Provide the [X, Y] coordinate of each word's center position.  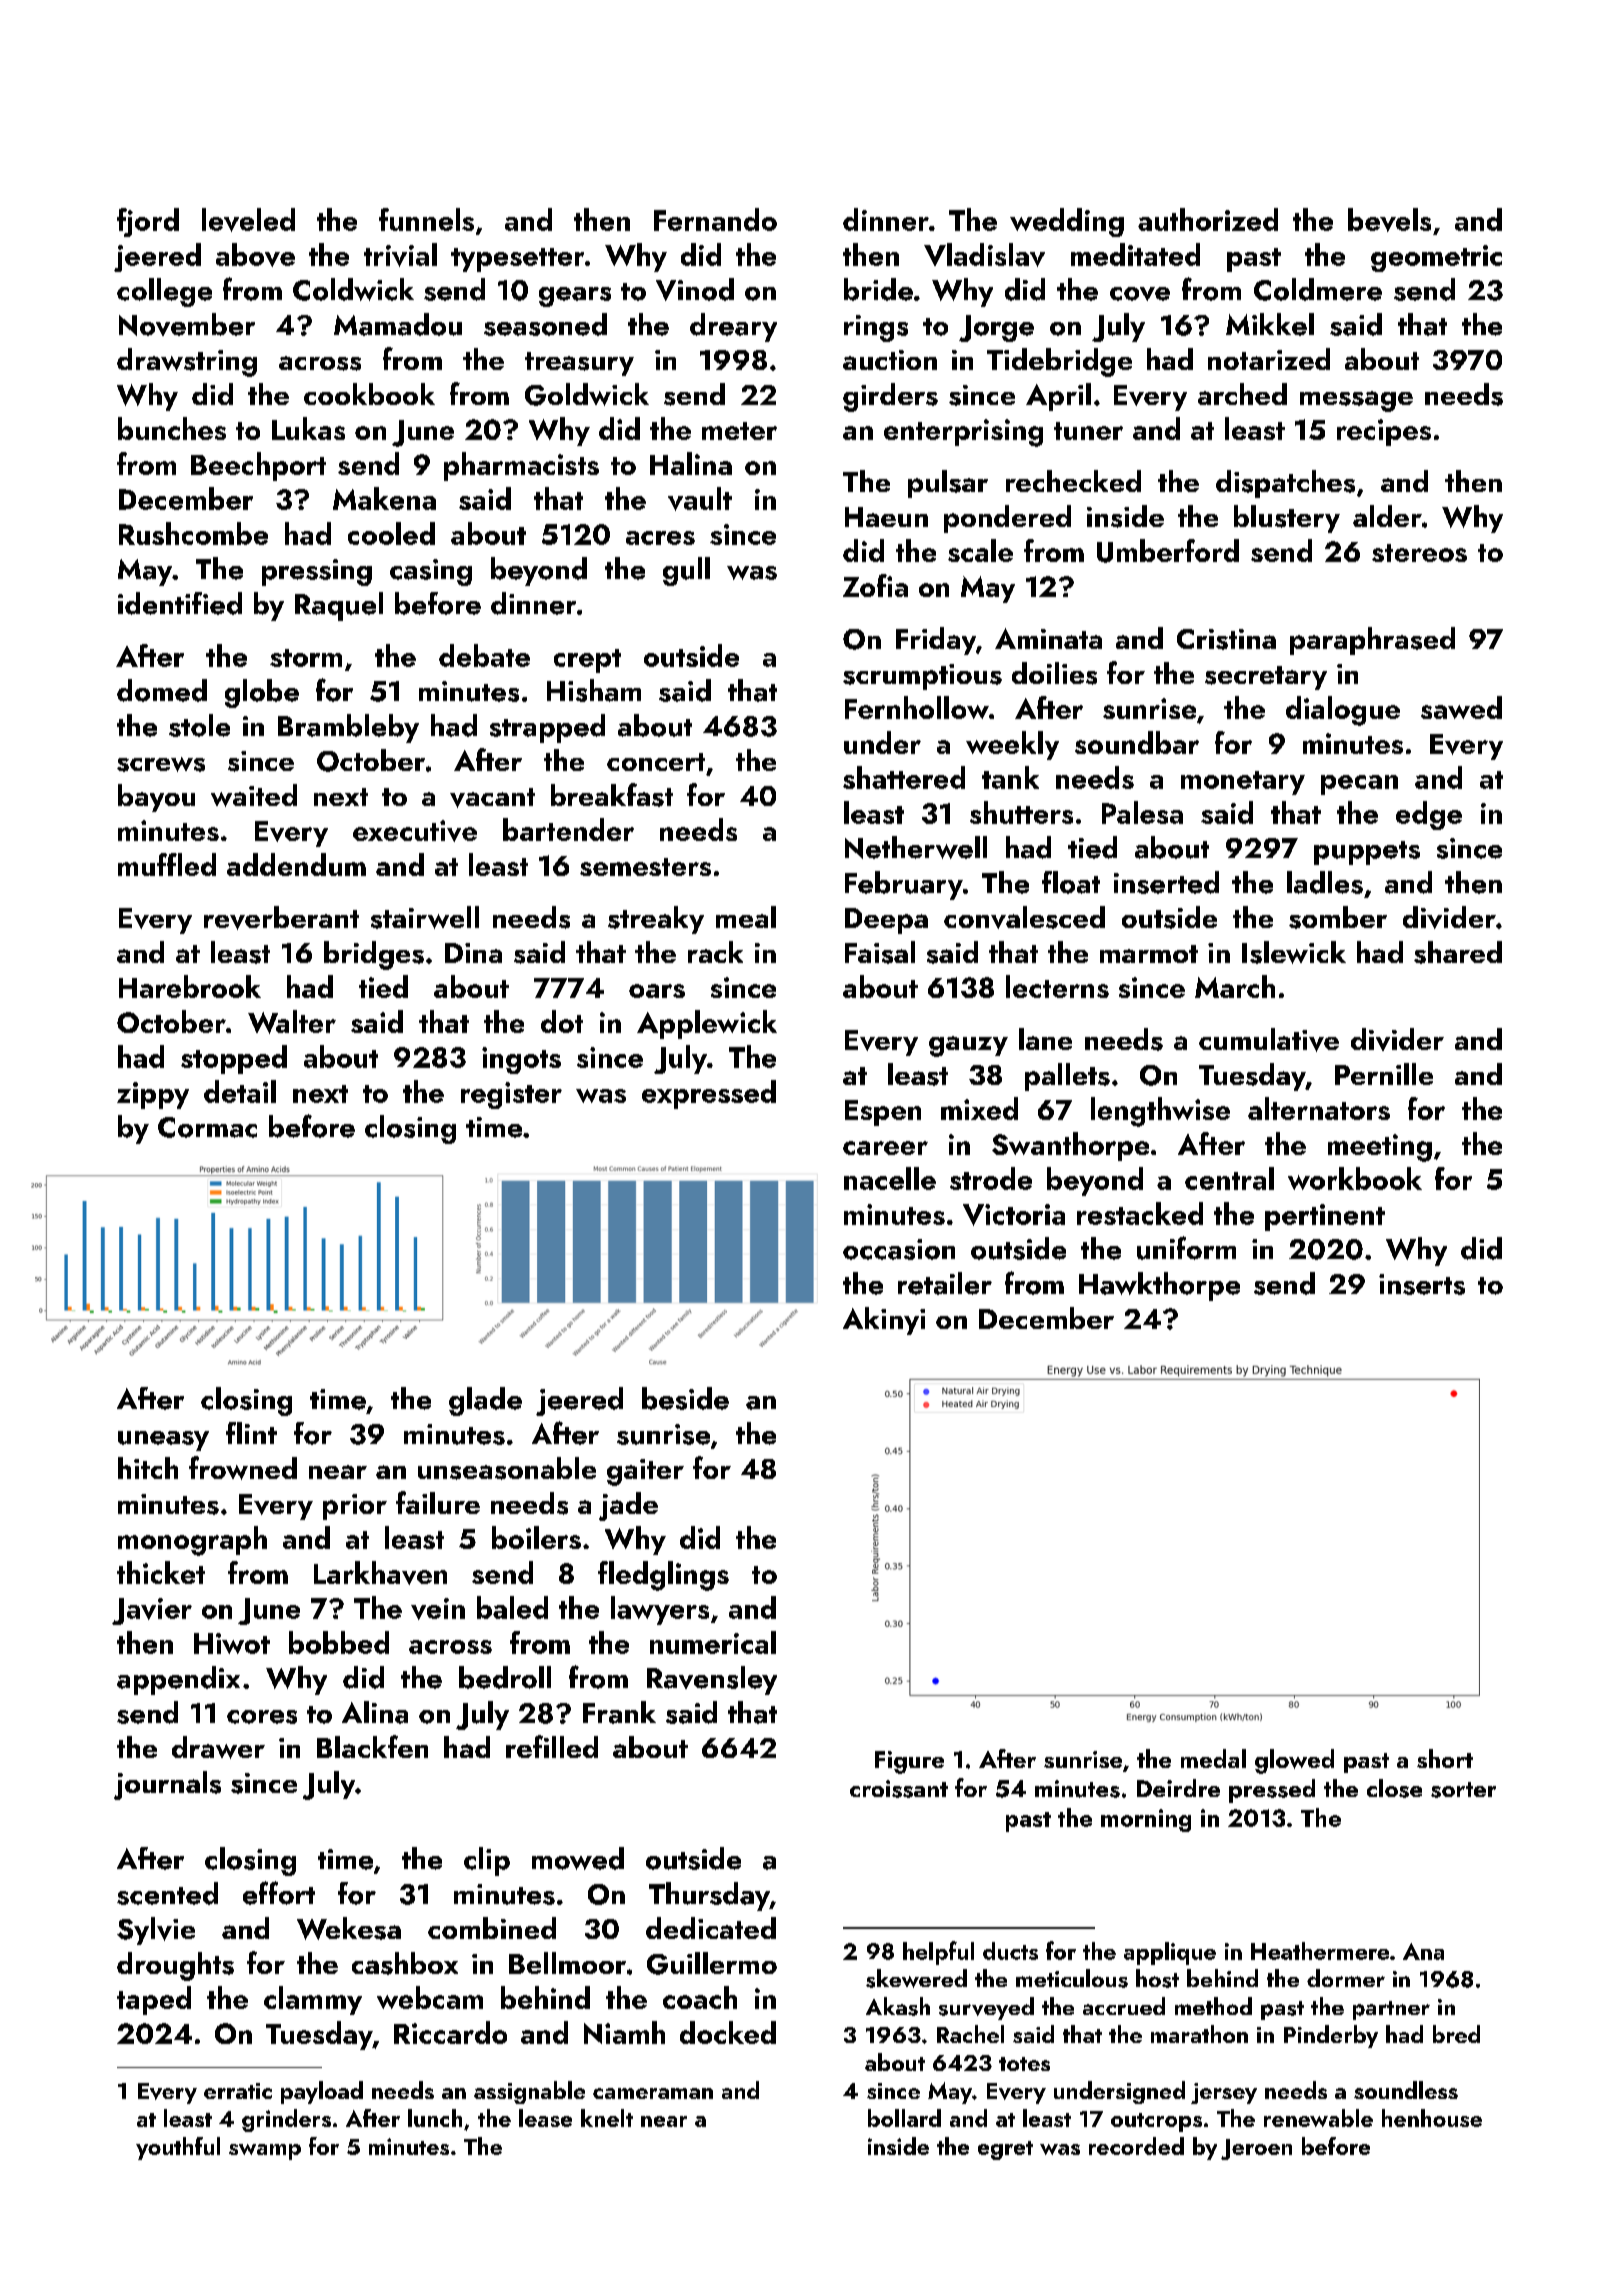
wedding [1067, 222]
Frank [619, 1712]
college [164, 292]
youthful [178, 2148]
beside [685, 1398]
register [511, 1095]
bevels [1389, 220]
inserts [1422, 1284]
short [1445, 1758]
